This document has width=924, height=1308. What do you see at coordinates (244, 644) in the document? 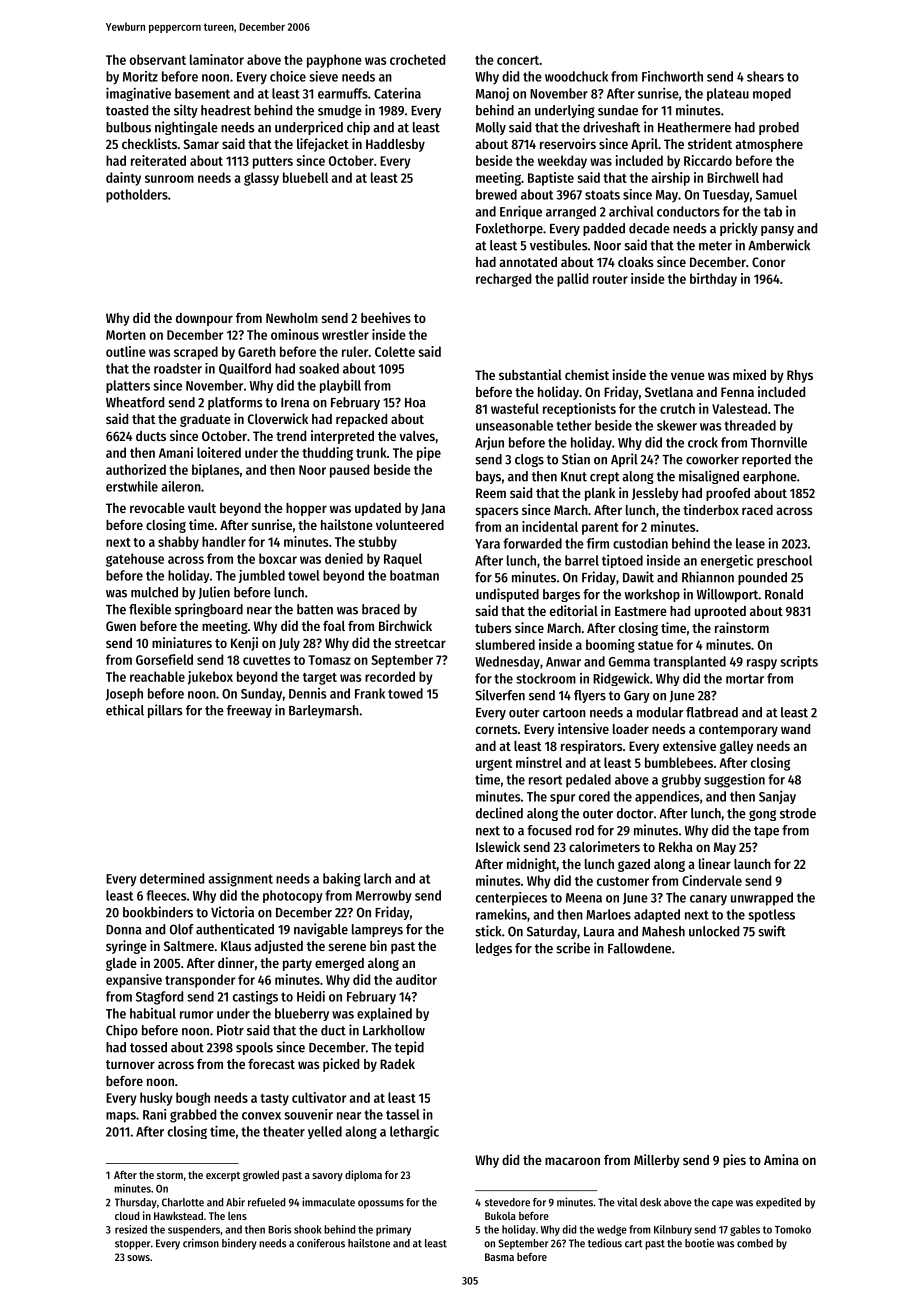
I see `Kenji` at bounding box center [244, 644].
